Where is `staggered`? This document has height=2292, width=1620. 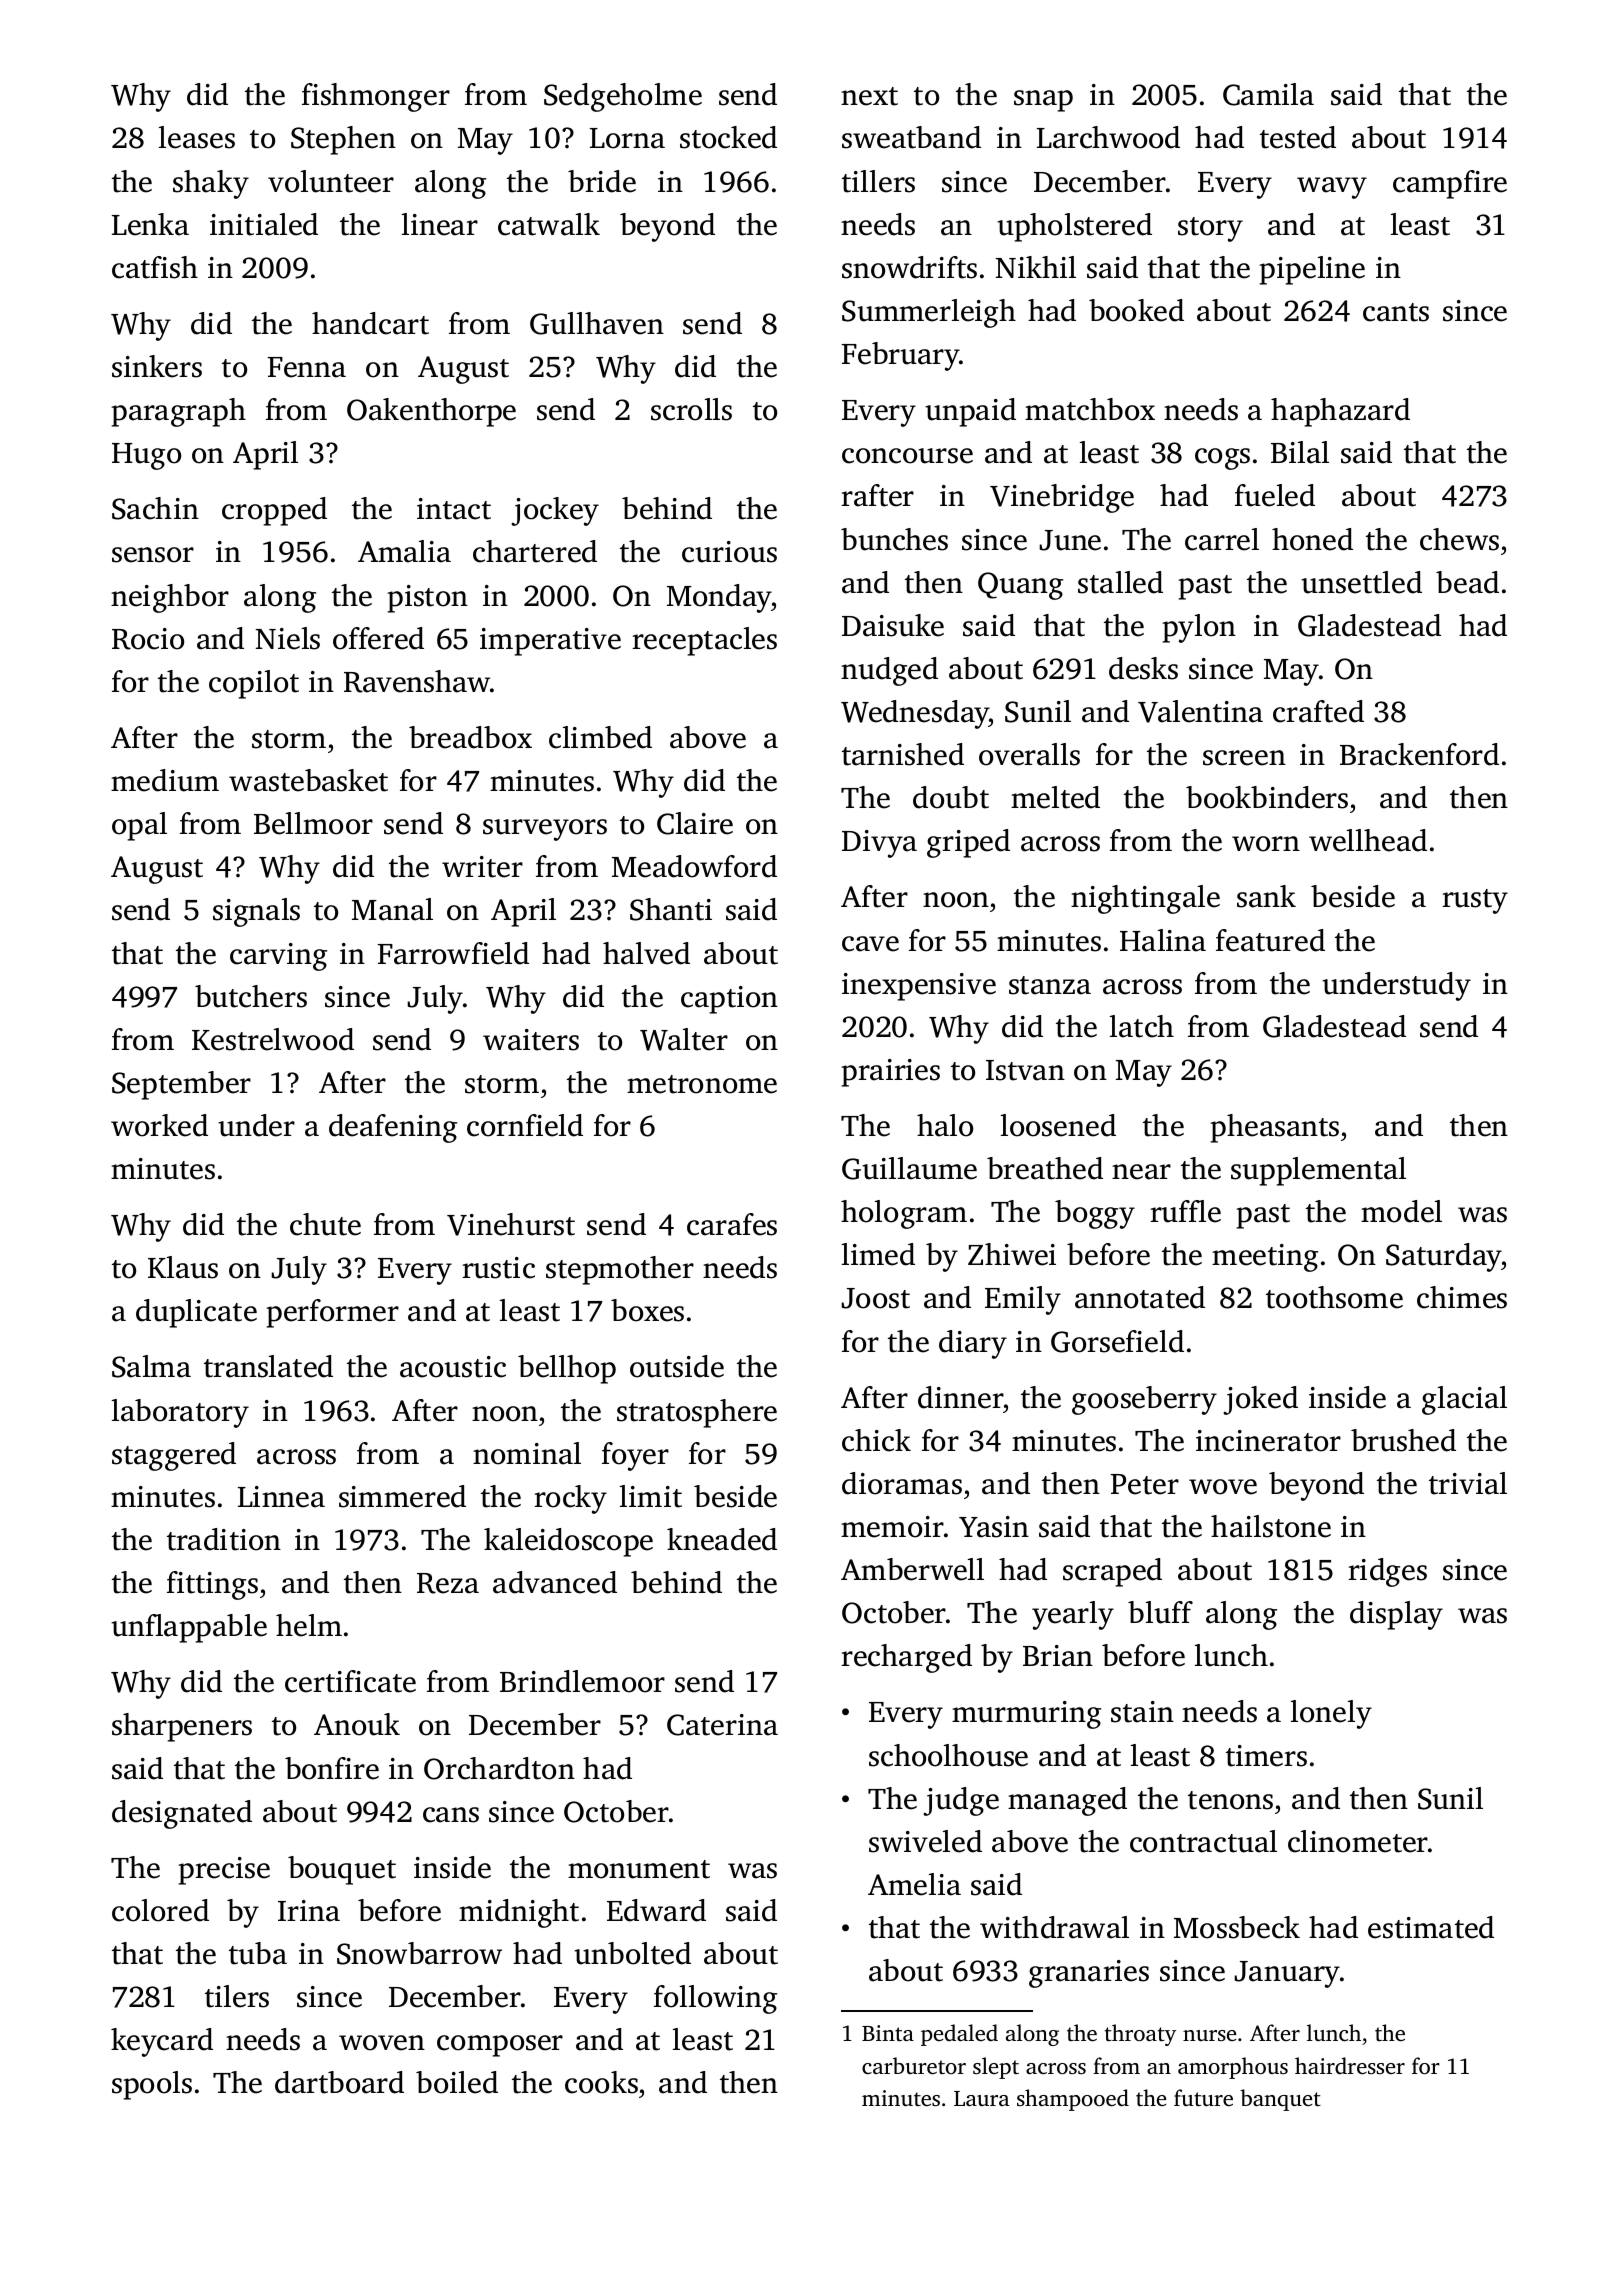 staggered is located at coordinates (174, 1456).
